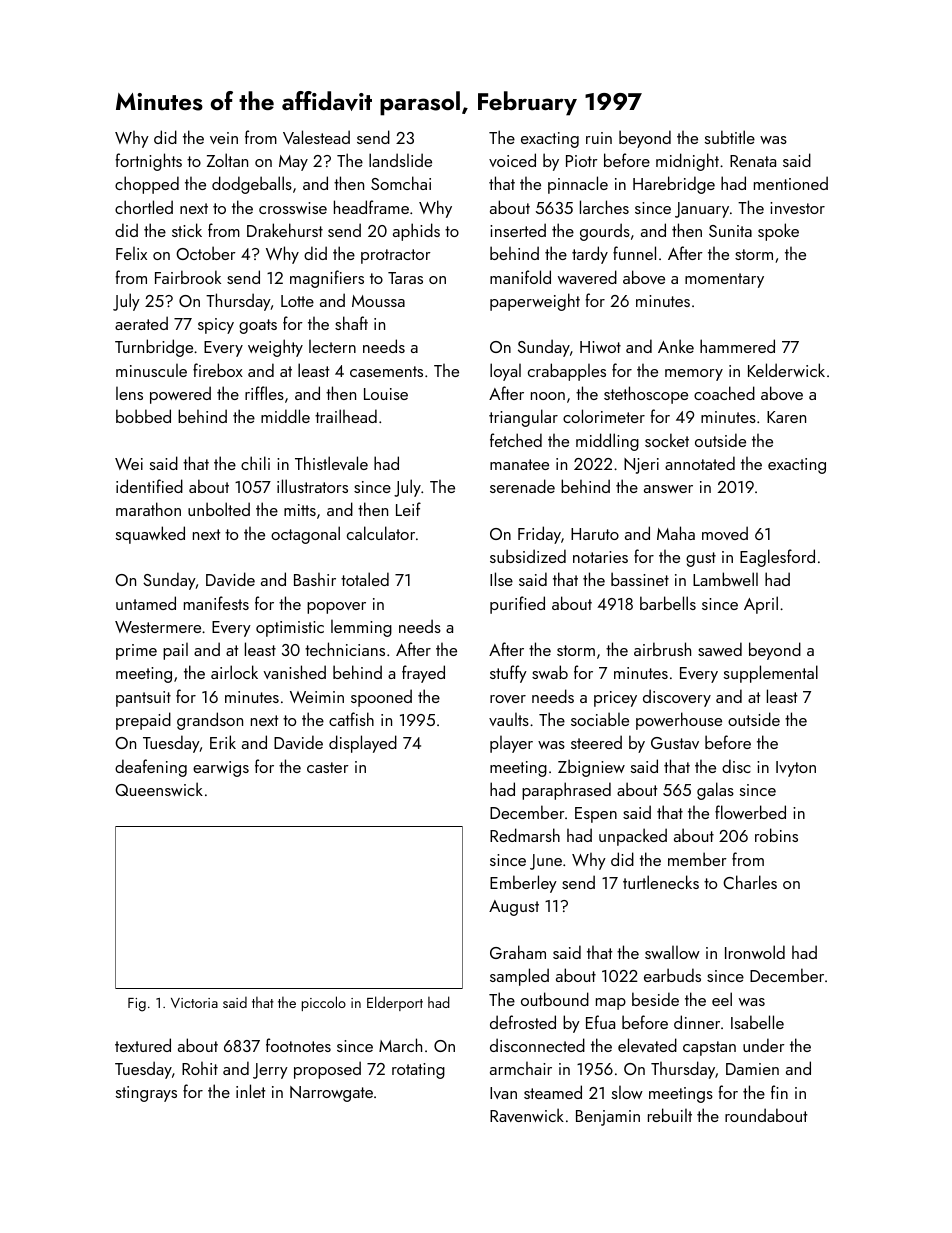  Describe the element at coordinates (591, 768) in the document. I see `Zbigniew` at that location.
